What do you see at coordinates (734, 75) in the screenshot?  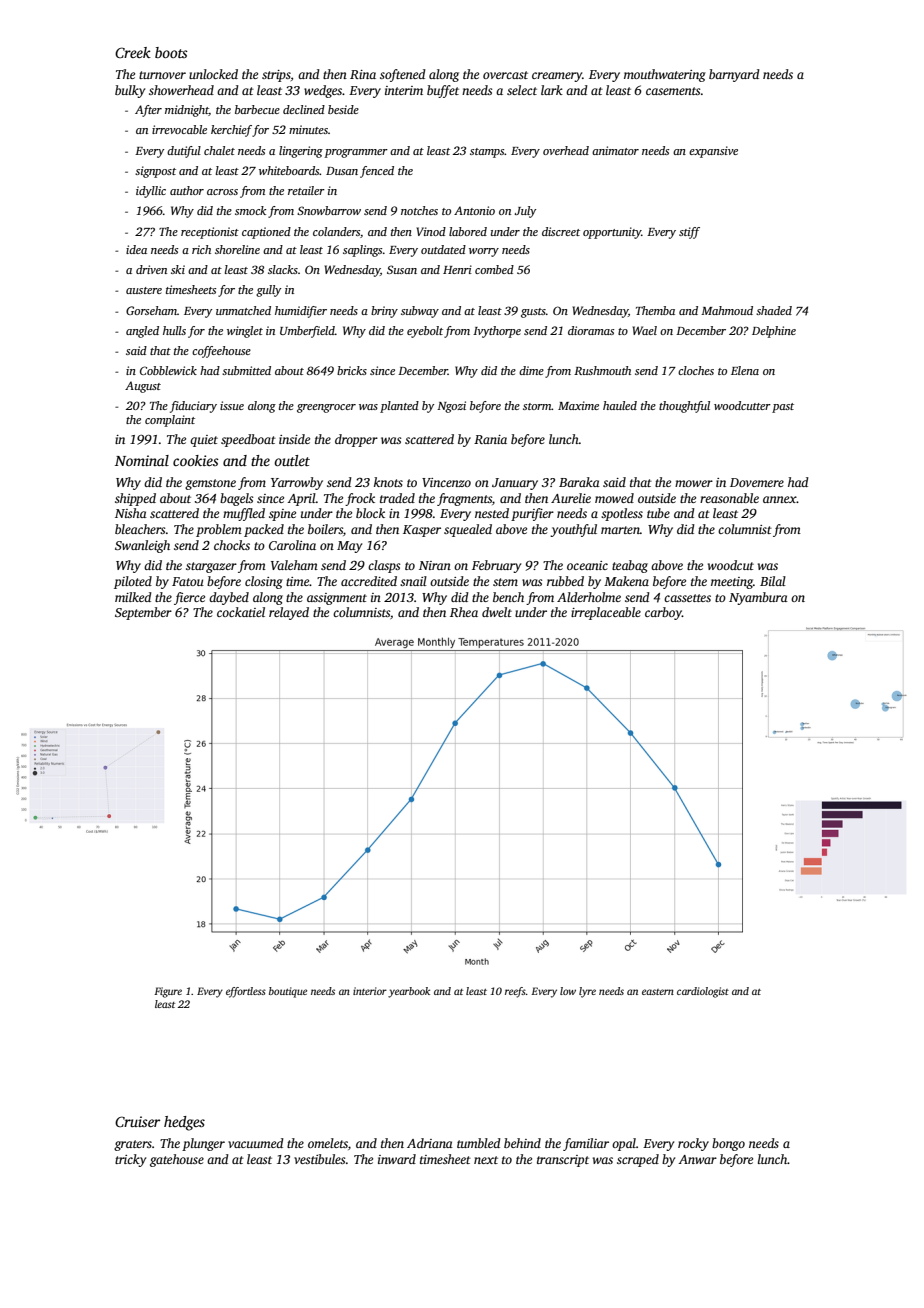 I see `barnyard` at bounding box center [734, 75].
